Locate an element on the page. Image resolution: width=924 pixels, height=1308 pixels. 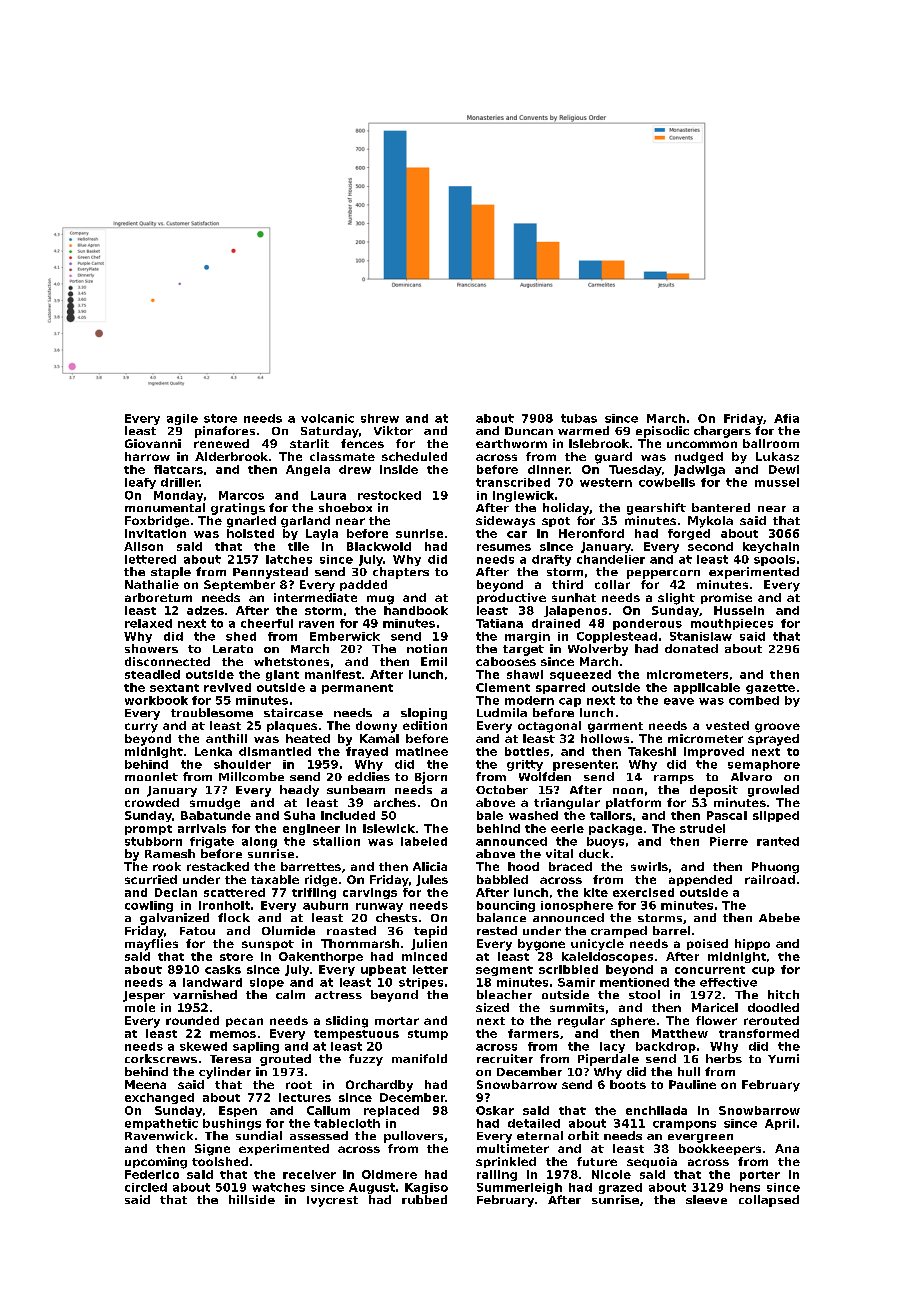
recruiter is located at coordinates (505, 1058).
